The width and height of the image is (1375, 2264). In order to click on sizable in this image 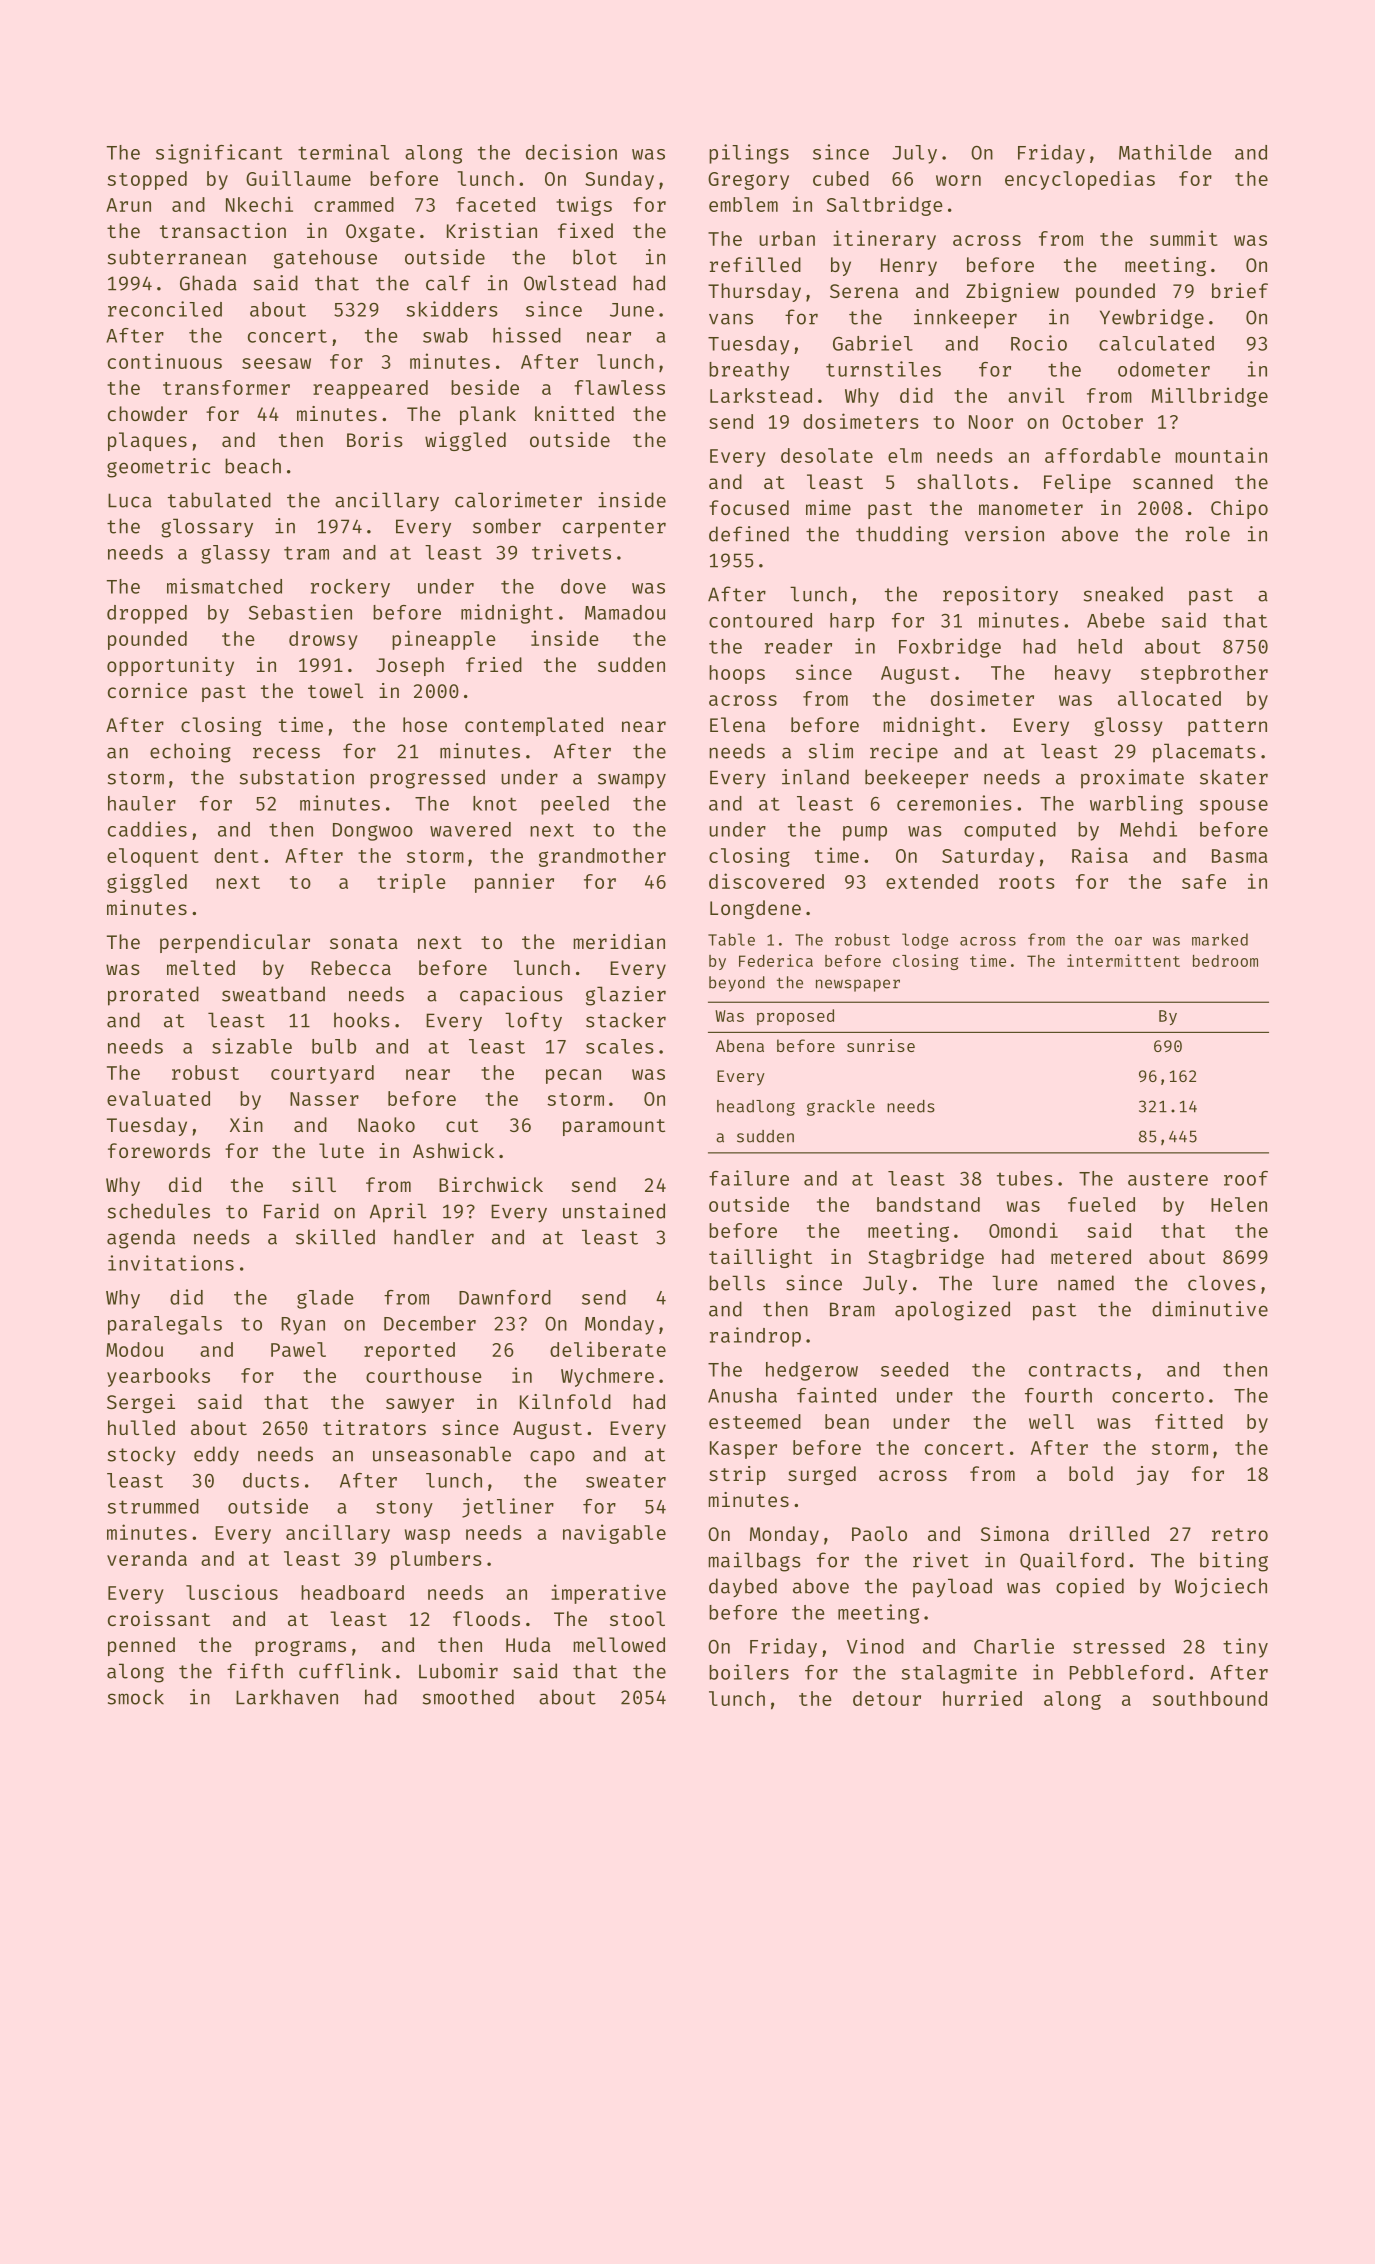, I will do `click(252, 1046)`.
